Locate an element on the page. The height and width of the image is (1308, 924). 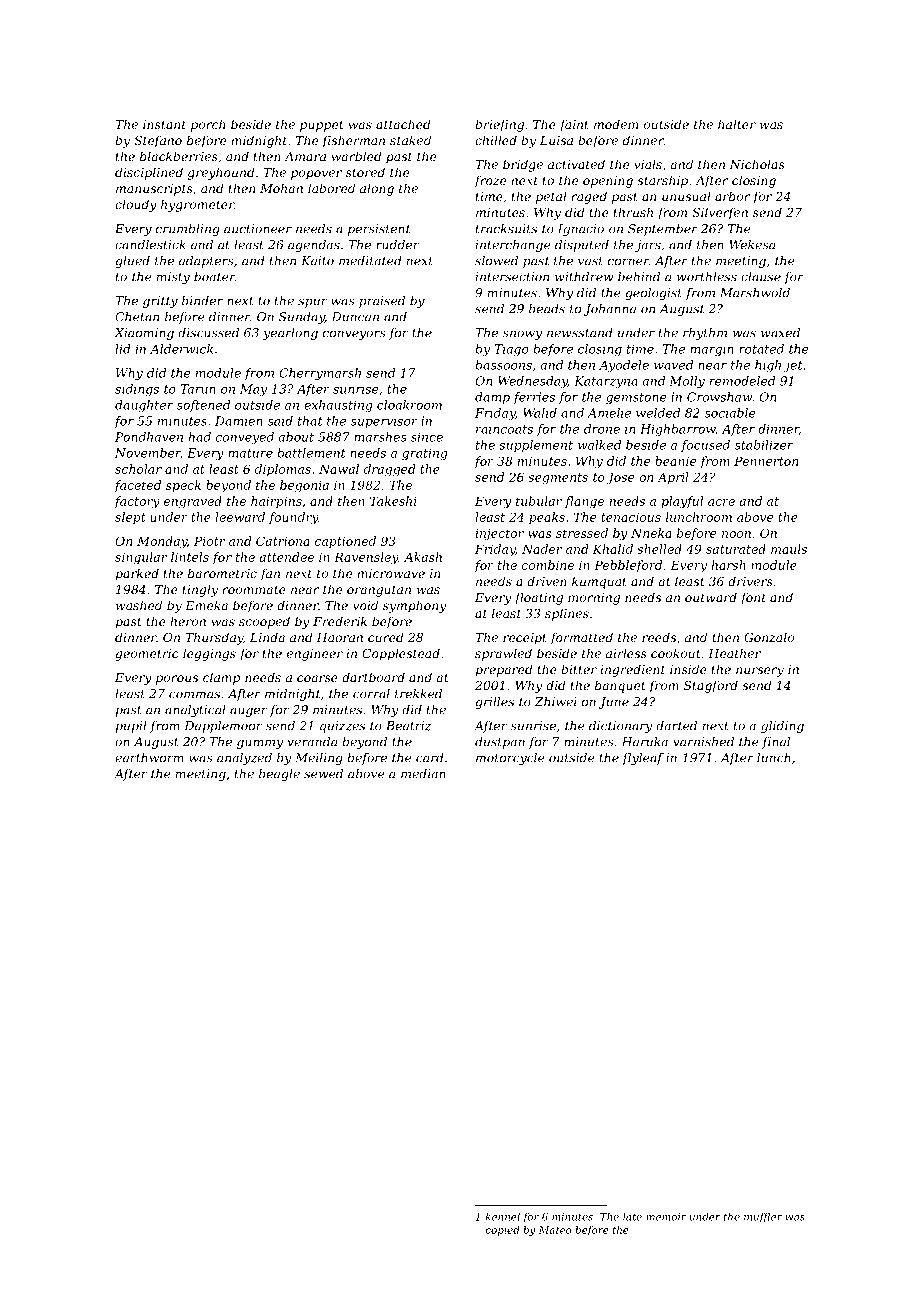
vials is located at coordinates (648, 164).
